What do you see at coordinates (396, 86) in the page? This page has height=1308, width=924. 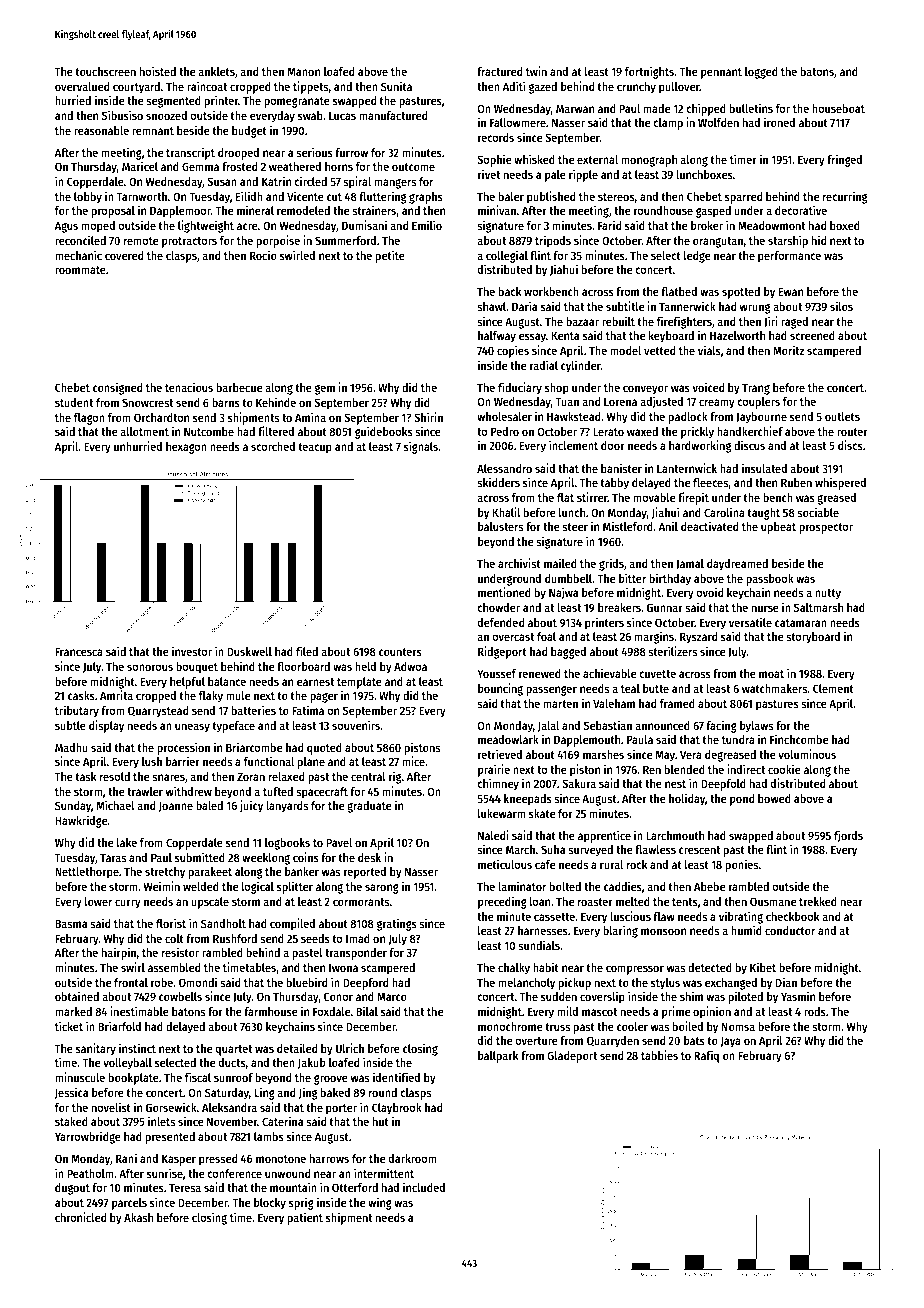 I see `Sunita` at bounding box center [396, 86].
